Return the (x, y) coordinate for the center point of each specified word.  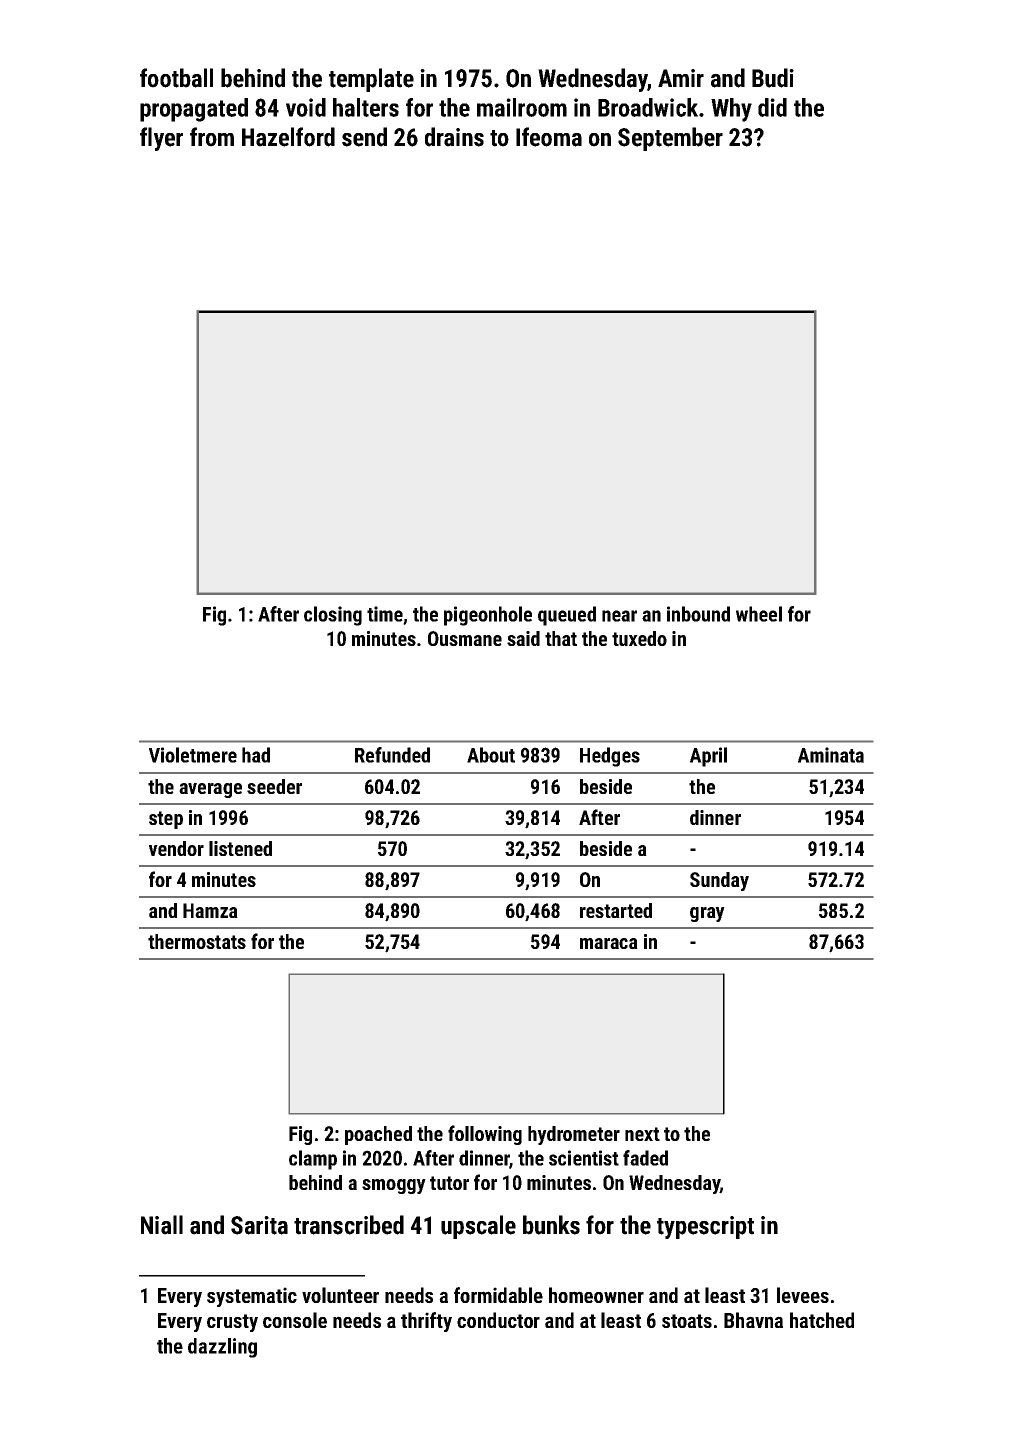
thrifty (426, 1322)
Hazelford (288, 137)
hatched (822, 1320)
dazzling (222, 1348)
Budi (773, 78)
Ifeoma (549, 137)
